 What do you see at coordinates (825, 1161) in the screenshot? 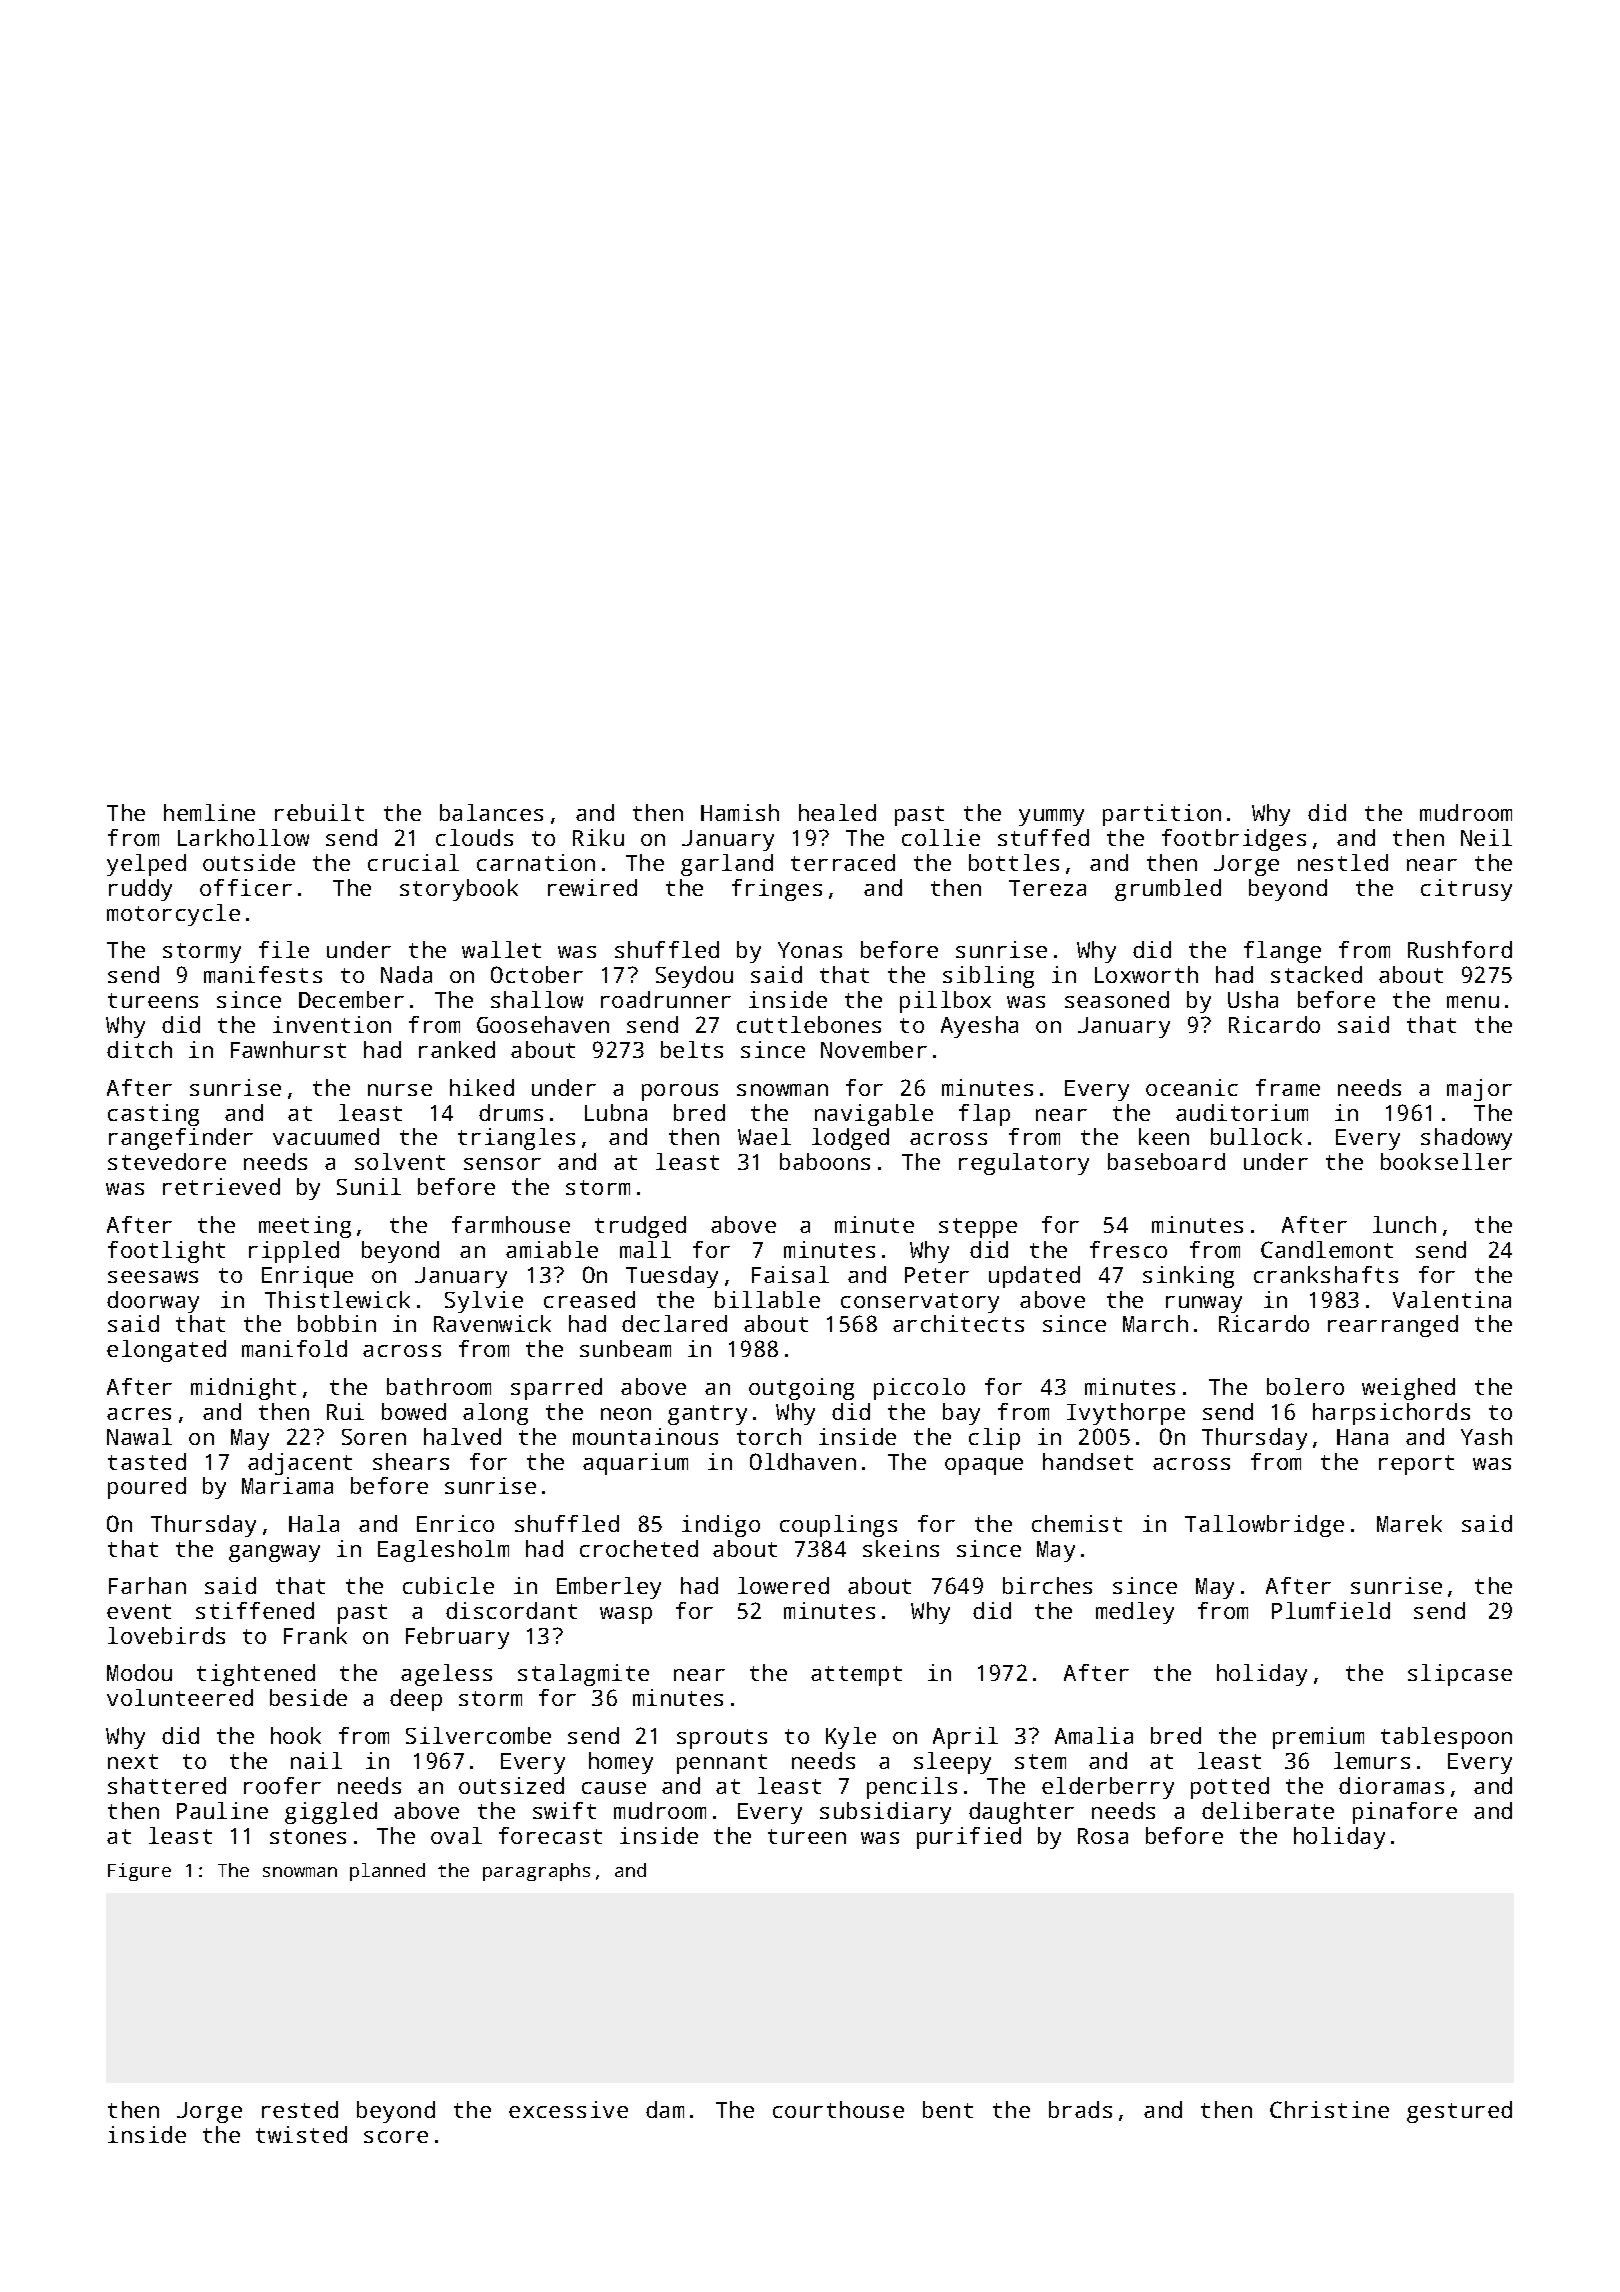
I see `baboons` at bounding box center [825, 1161].
